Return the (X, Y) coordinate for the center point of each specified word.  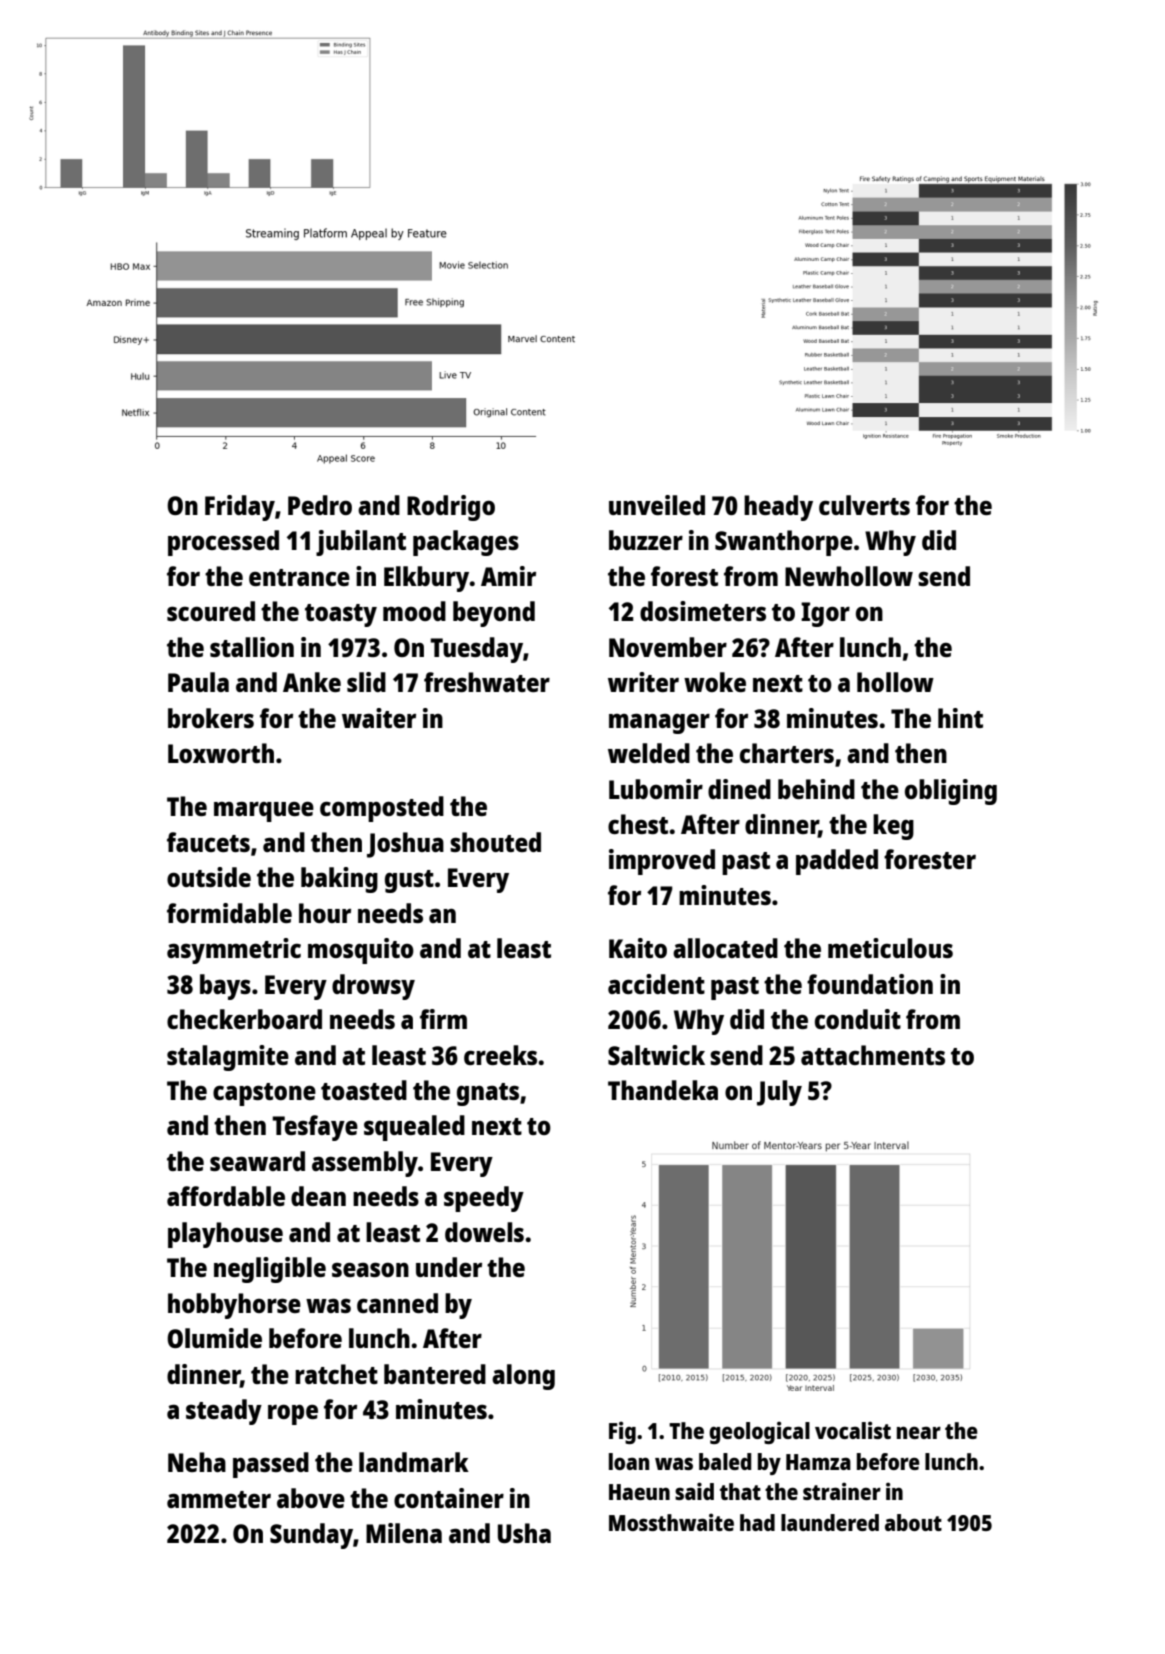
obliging (951, 792)
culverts (864, 505)
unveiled (657, 505)
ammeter (219, 1499)
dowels (484, 1232)
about (913, 1522)
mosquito (361, 951)
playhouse (225, 1235)
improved (662, 862)
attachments (873, 1055)
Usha (524, 1533)
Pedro (320, 505)
